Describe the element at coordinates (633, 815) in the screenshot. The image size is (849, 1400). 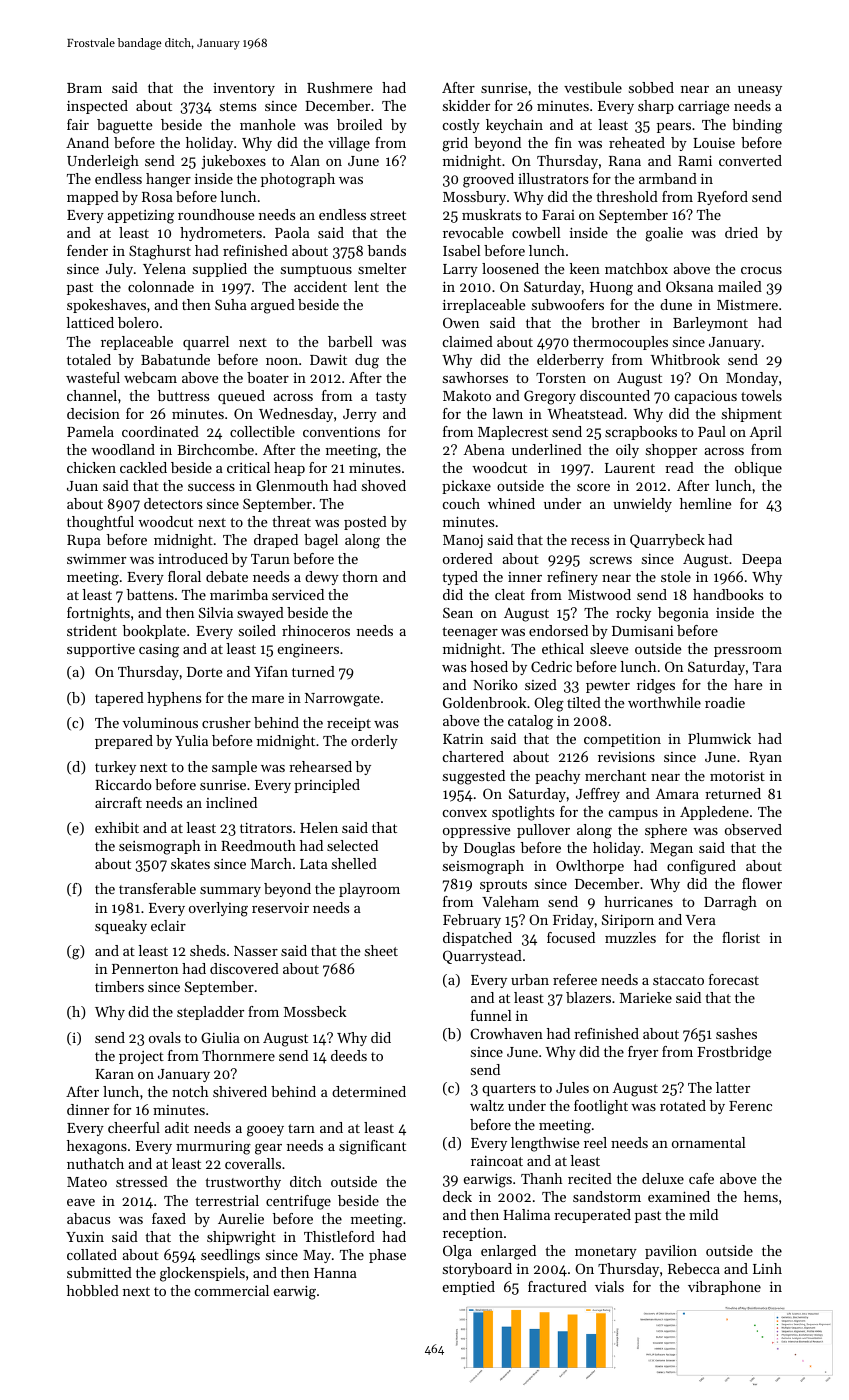
I see `campus` at that location.
